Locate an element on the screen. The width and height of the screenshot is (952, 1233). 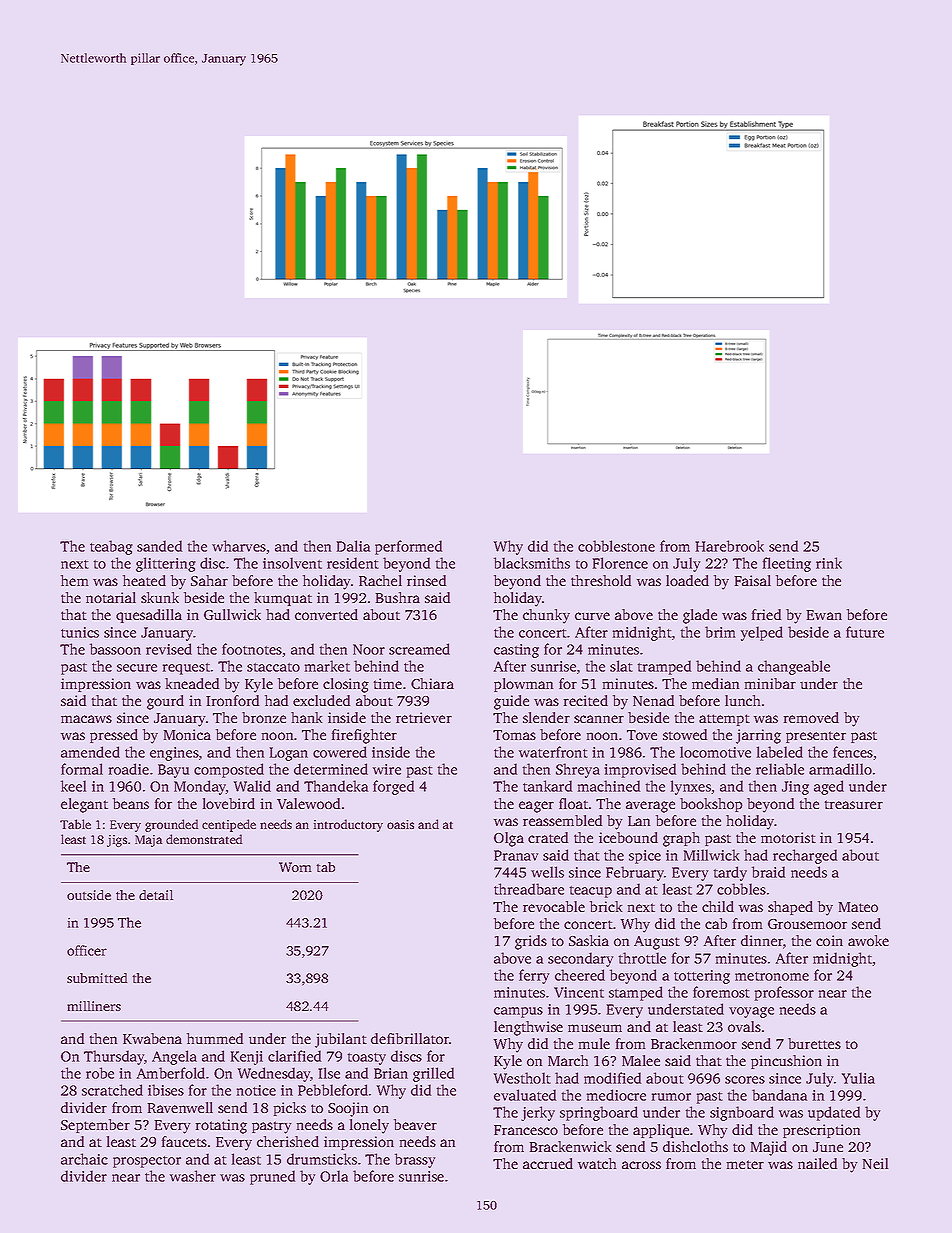
Tove is located at coordinates (642, 735).
